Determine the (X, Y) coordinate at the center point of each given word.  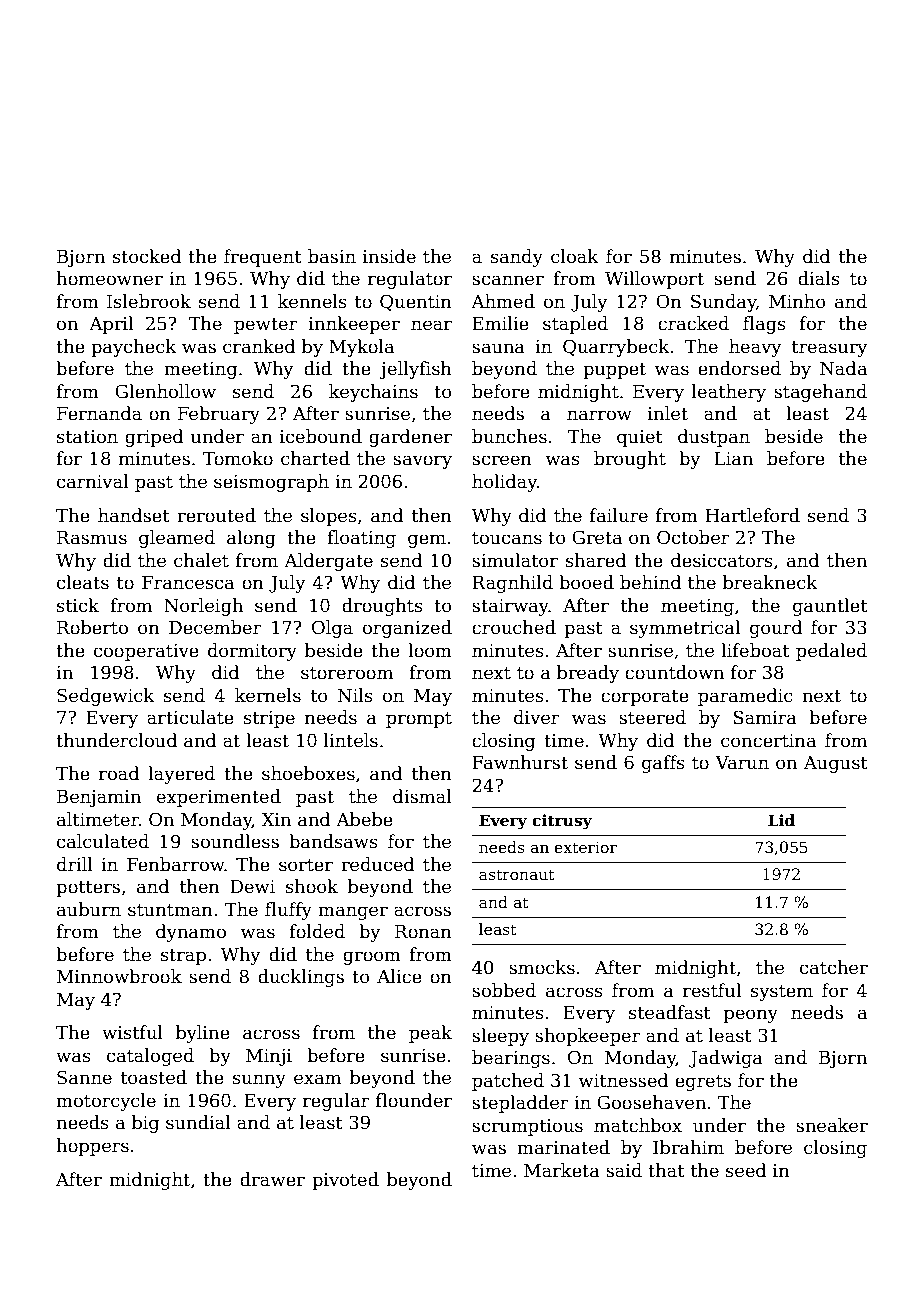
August (836, 764)
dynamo (191, 933)
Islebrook (149, 301)
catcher (834, 967)
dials (819, 278)
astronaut (517, 874)
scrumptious (527, 1127)
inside (389, 256)
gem (427, 541)
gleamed (177, 539)
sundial (198, 1122)
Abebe (364, 819)
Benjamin (99, 798)
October (693, 537)
